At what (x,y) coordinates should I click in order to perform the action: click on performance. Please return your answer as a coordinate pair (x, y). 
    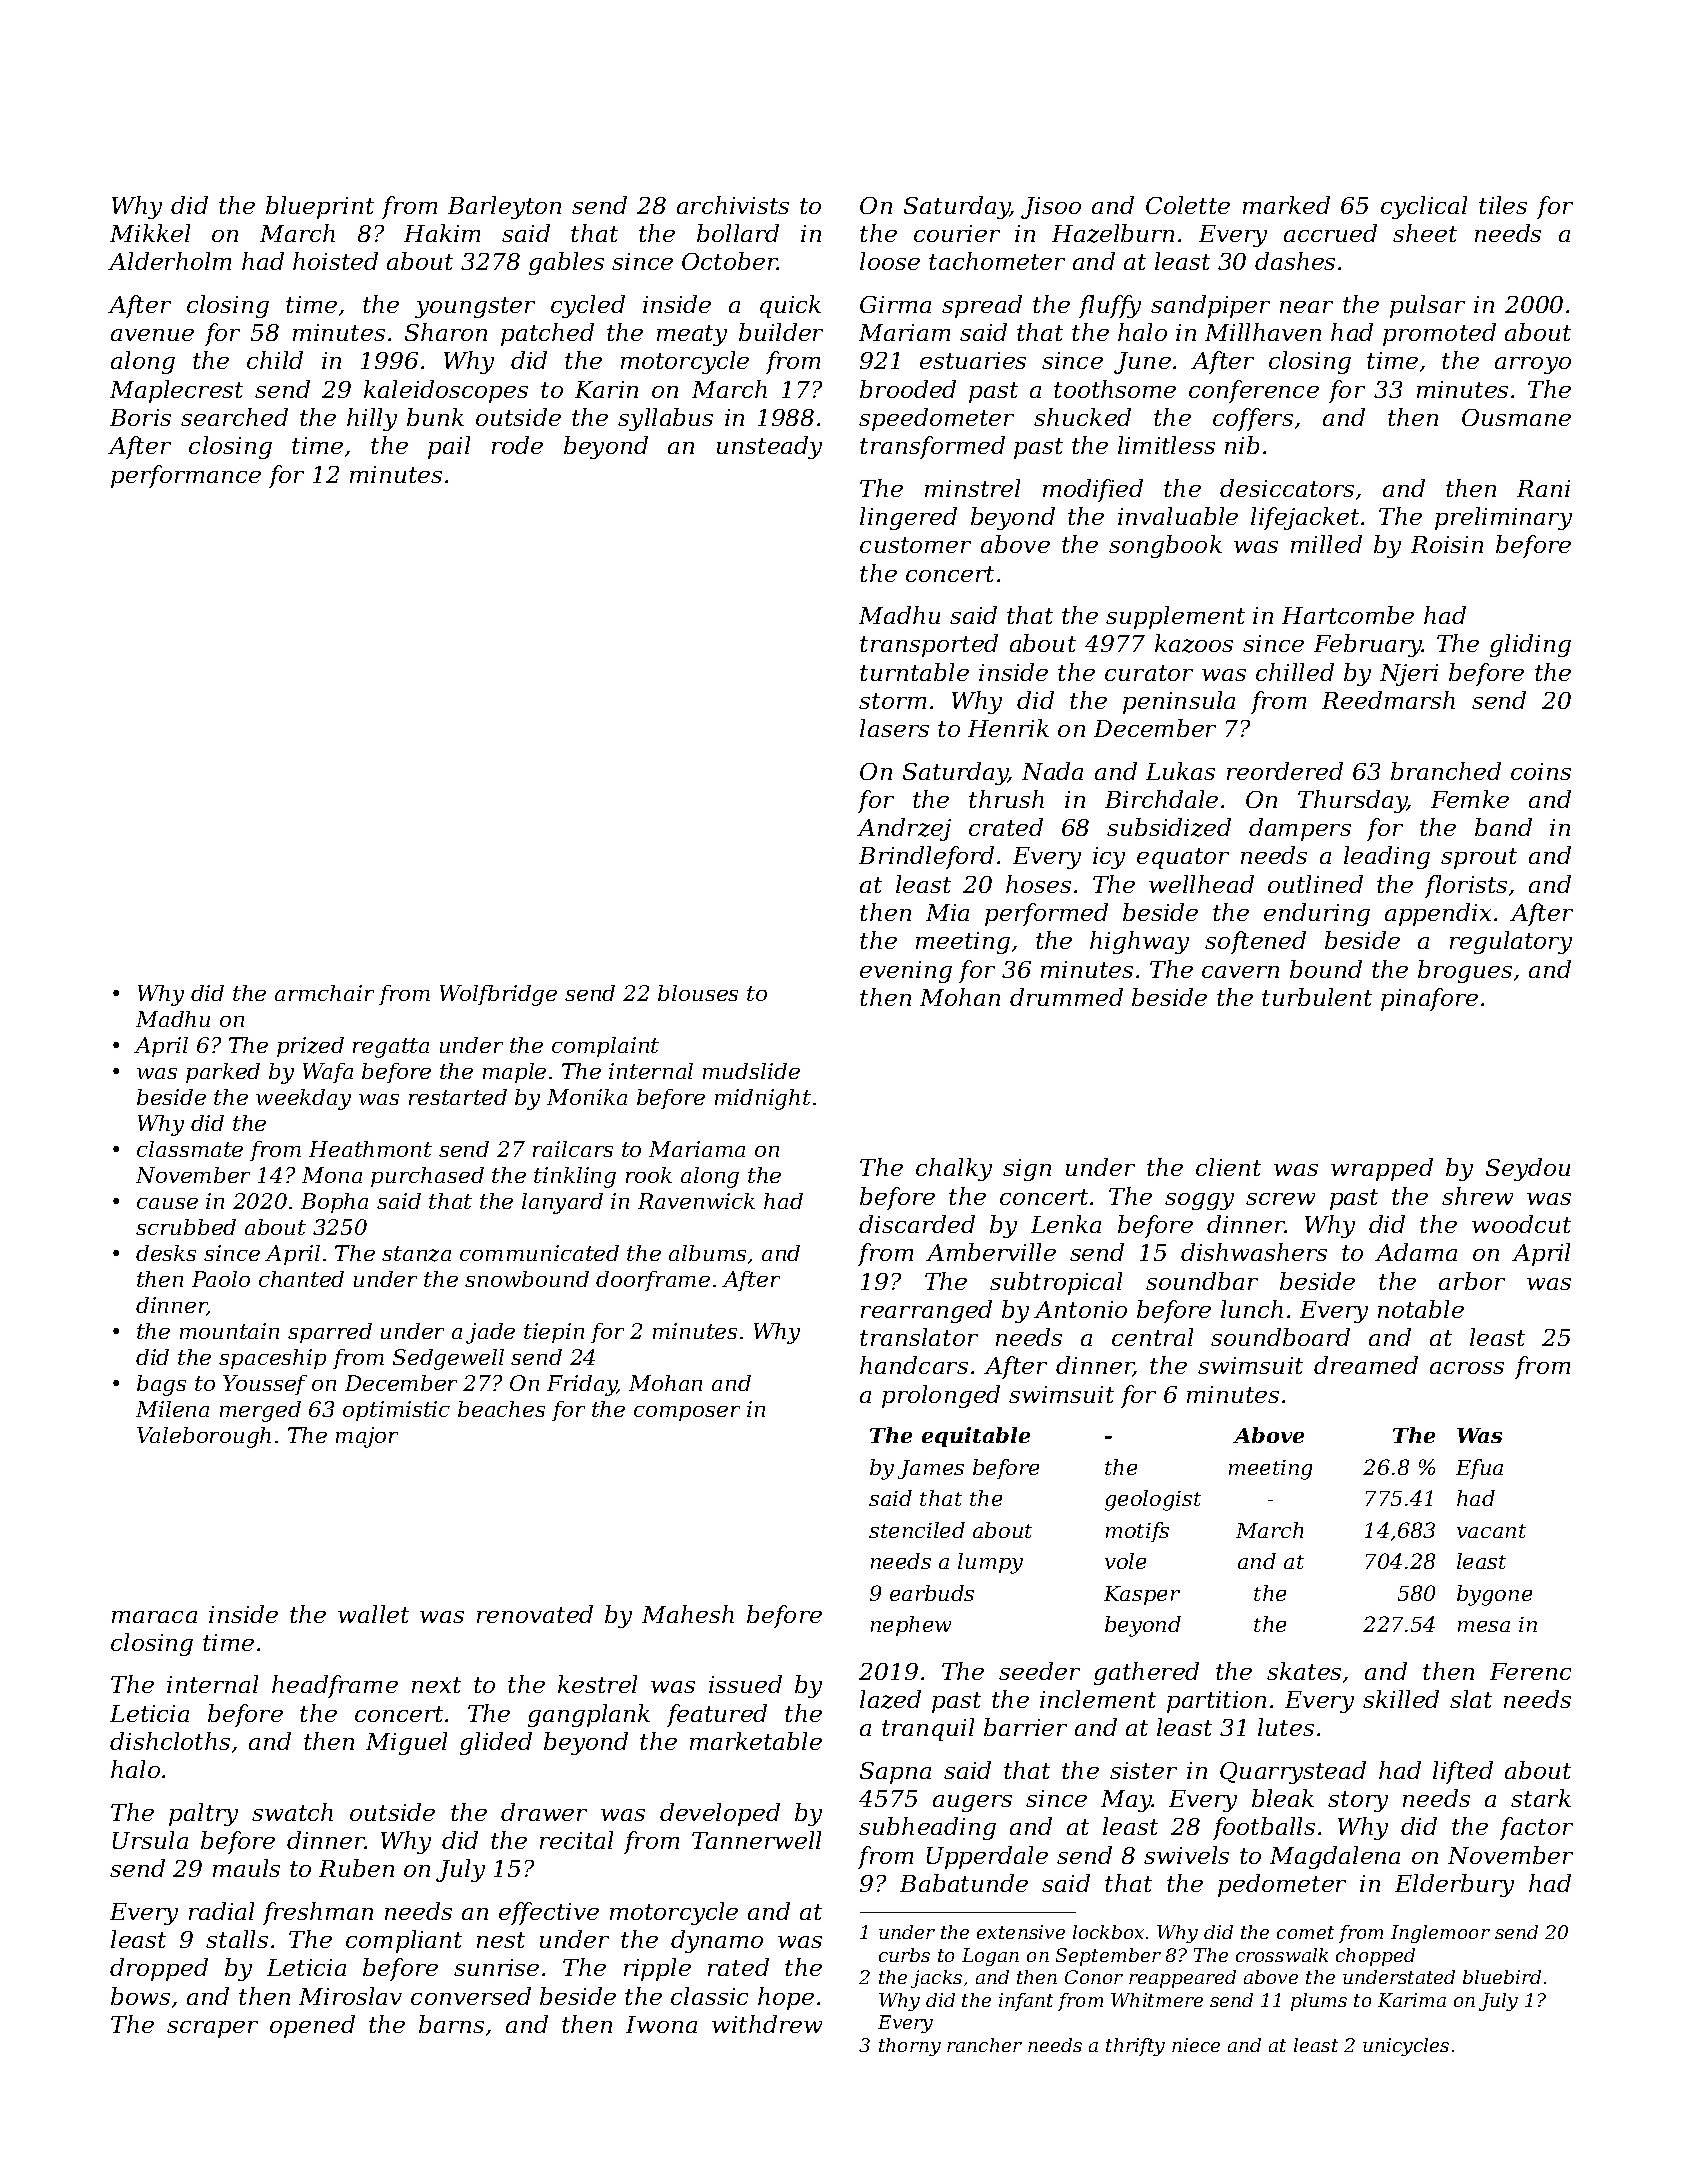
    Looking at the image, I should click on (186, 476).
